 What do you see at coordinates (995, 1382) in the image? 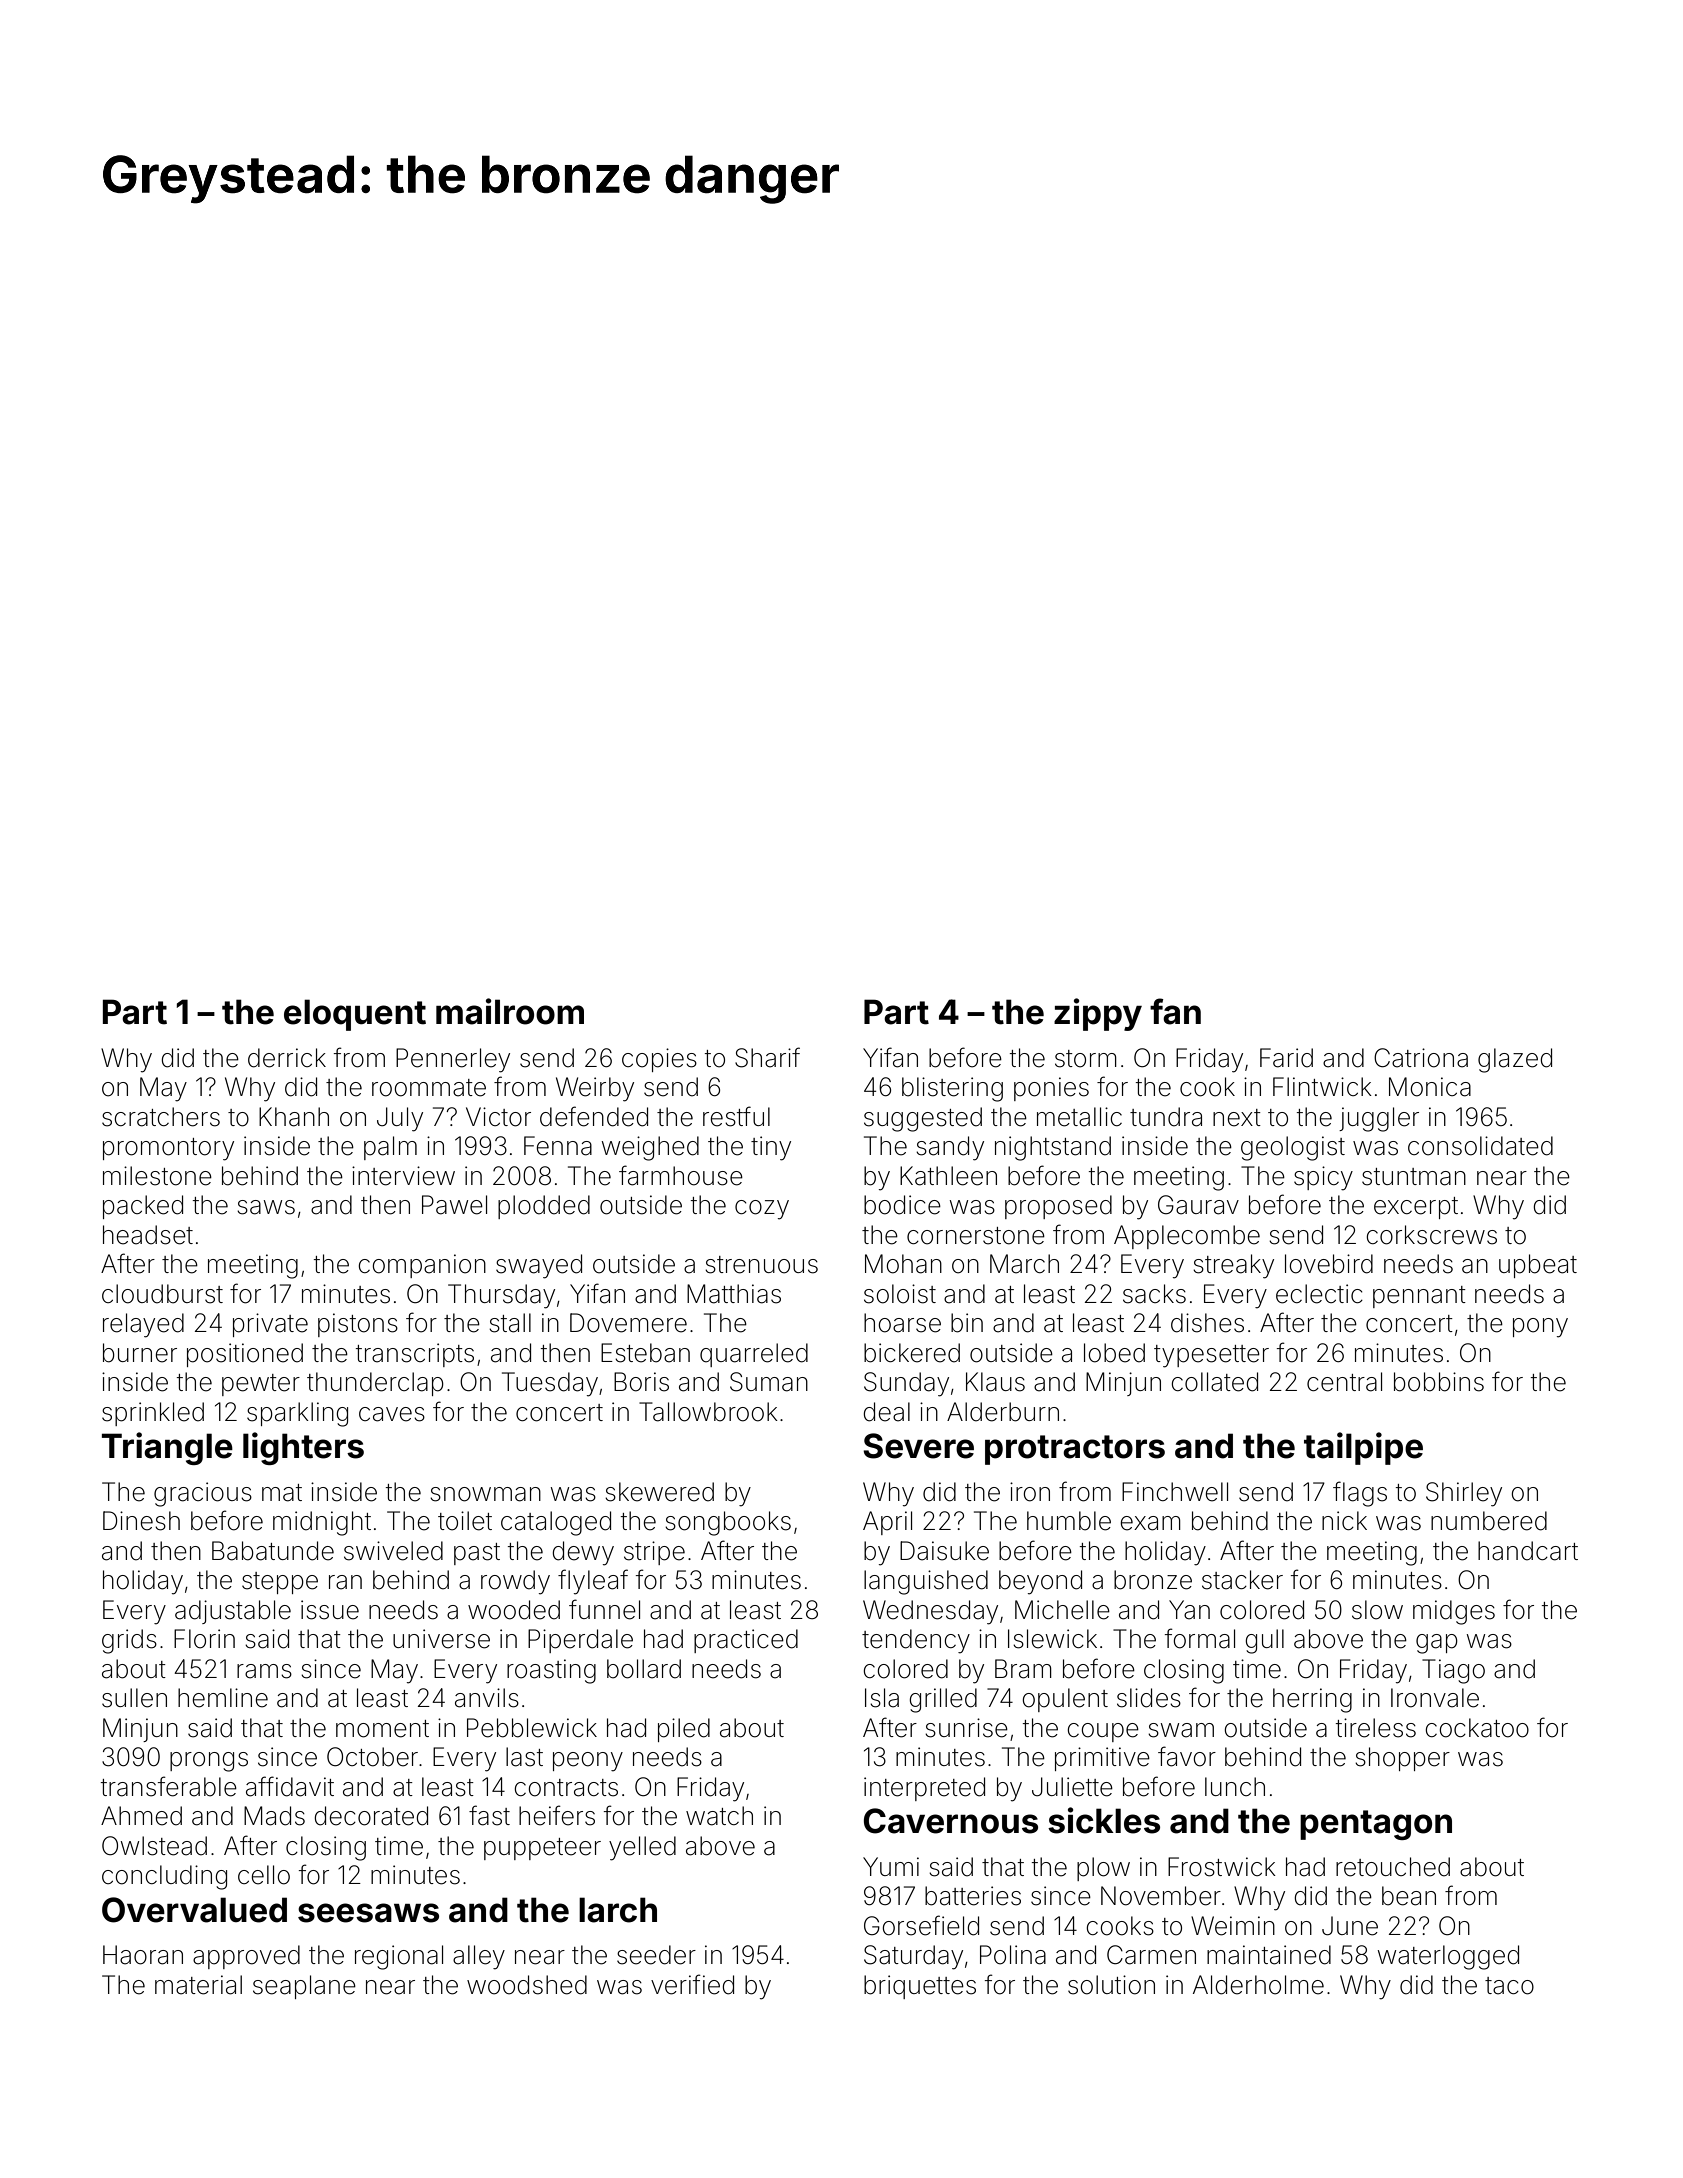
I see `Klaus` at bounding box center [995, 1382].
